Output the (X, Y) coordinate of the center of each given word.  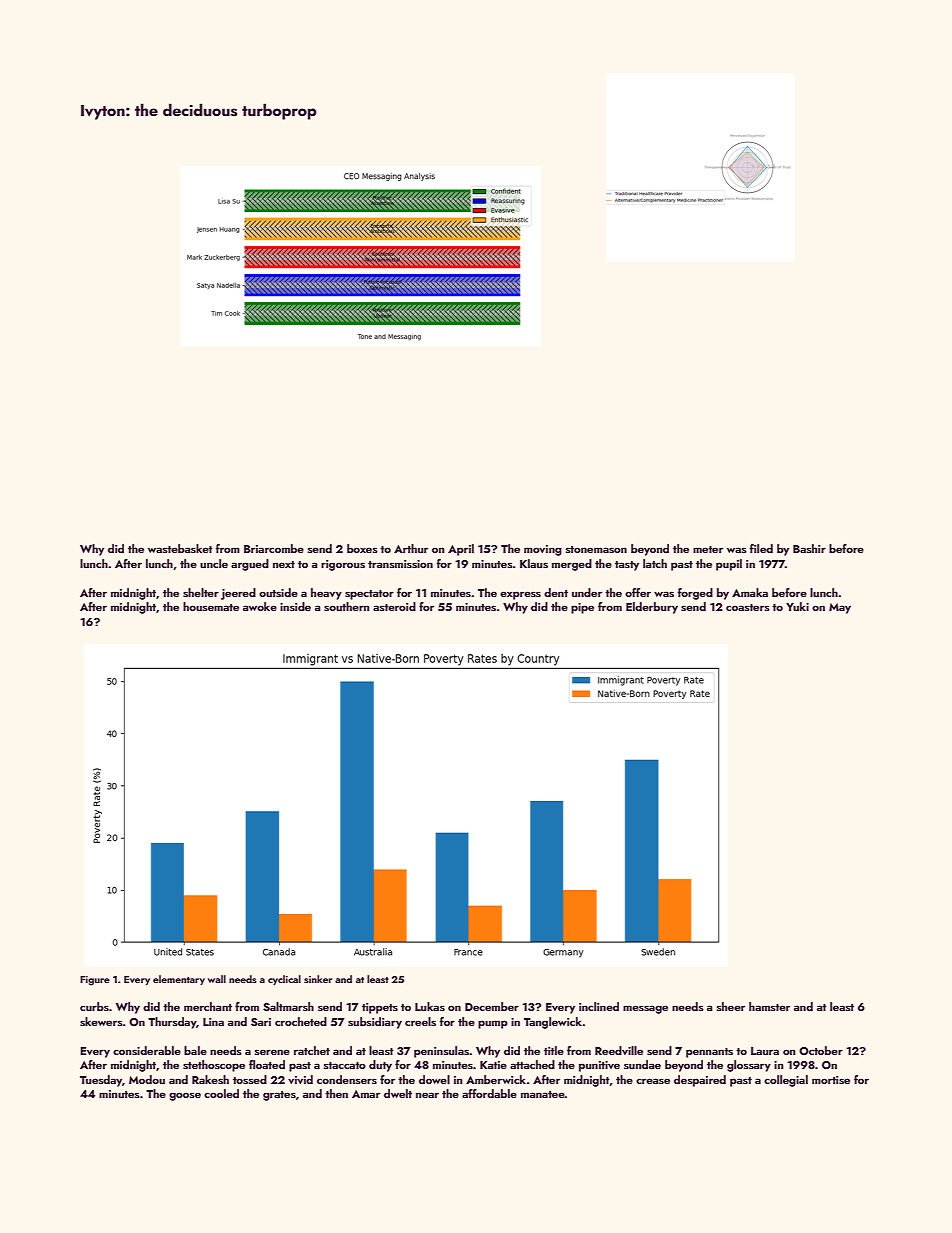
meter (708, 549)
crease (653, 1081)
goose (185, 1096)
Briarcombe (274, 548)
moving (543, 550)
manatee (543, 1094)
